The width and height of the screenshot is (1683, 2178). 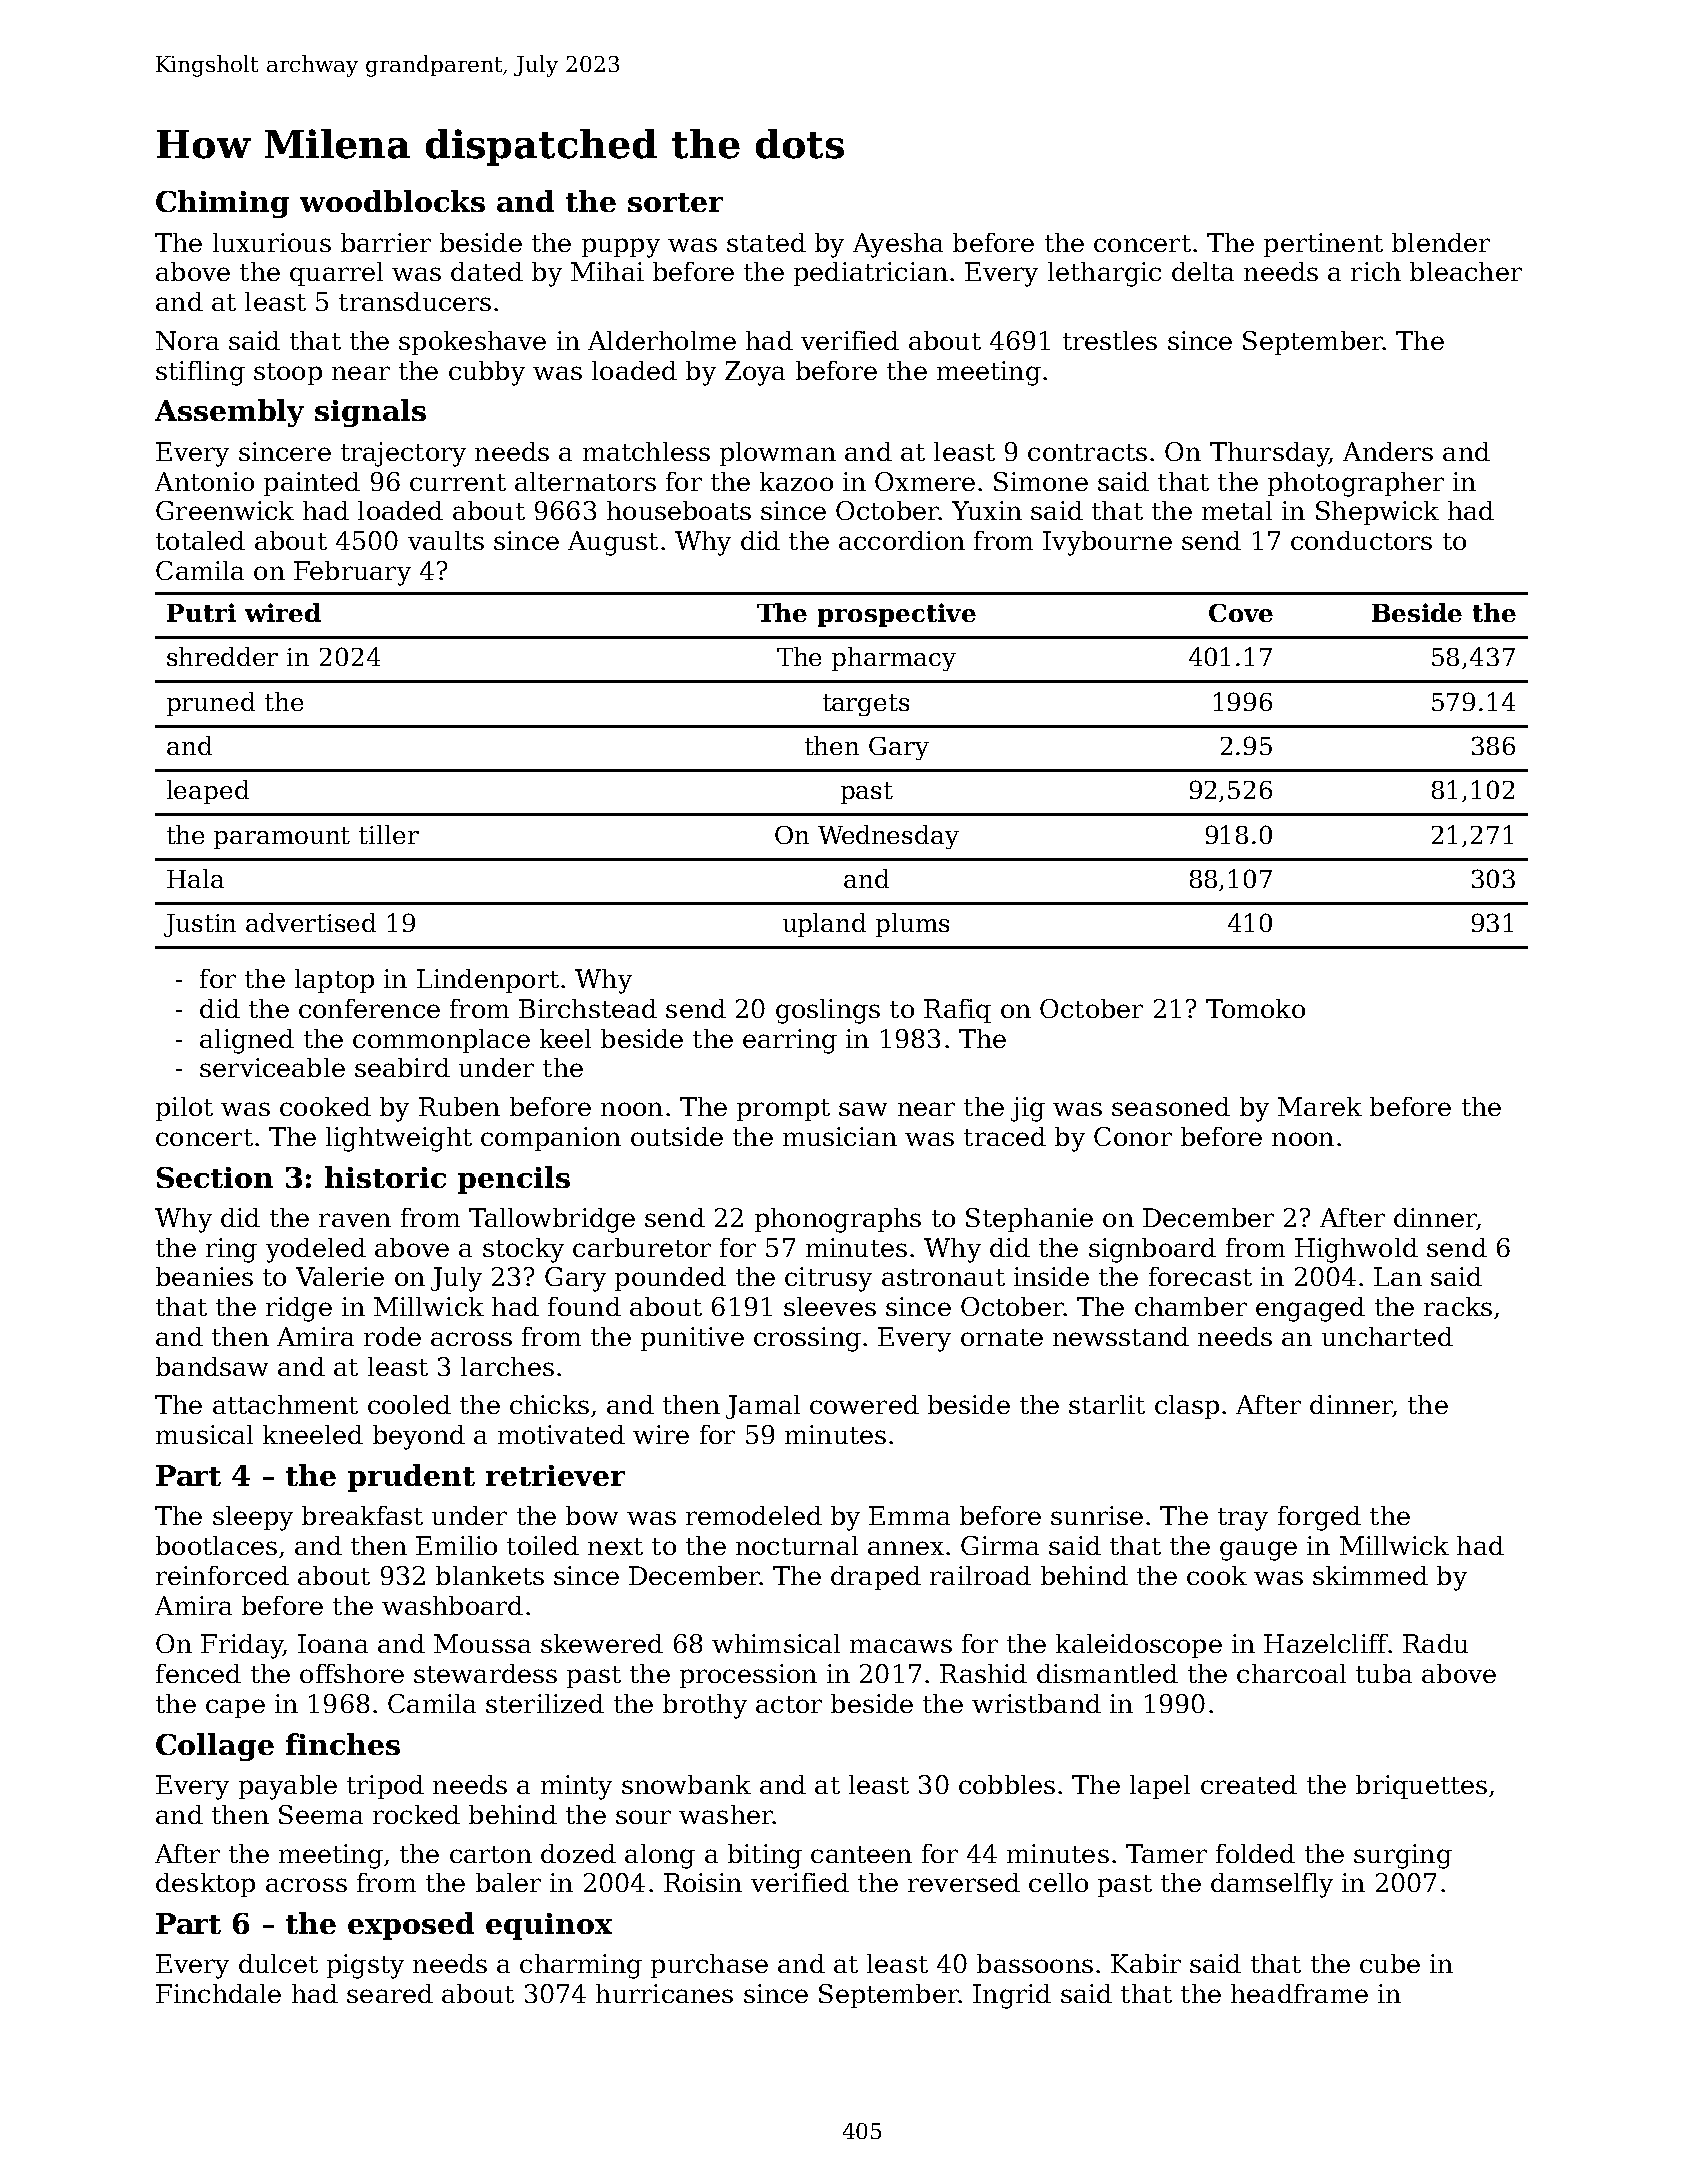 I want to click on Moussa, so click(x=482, y=1643).
